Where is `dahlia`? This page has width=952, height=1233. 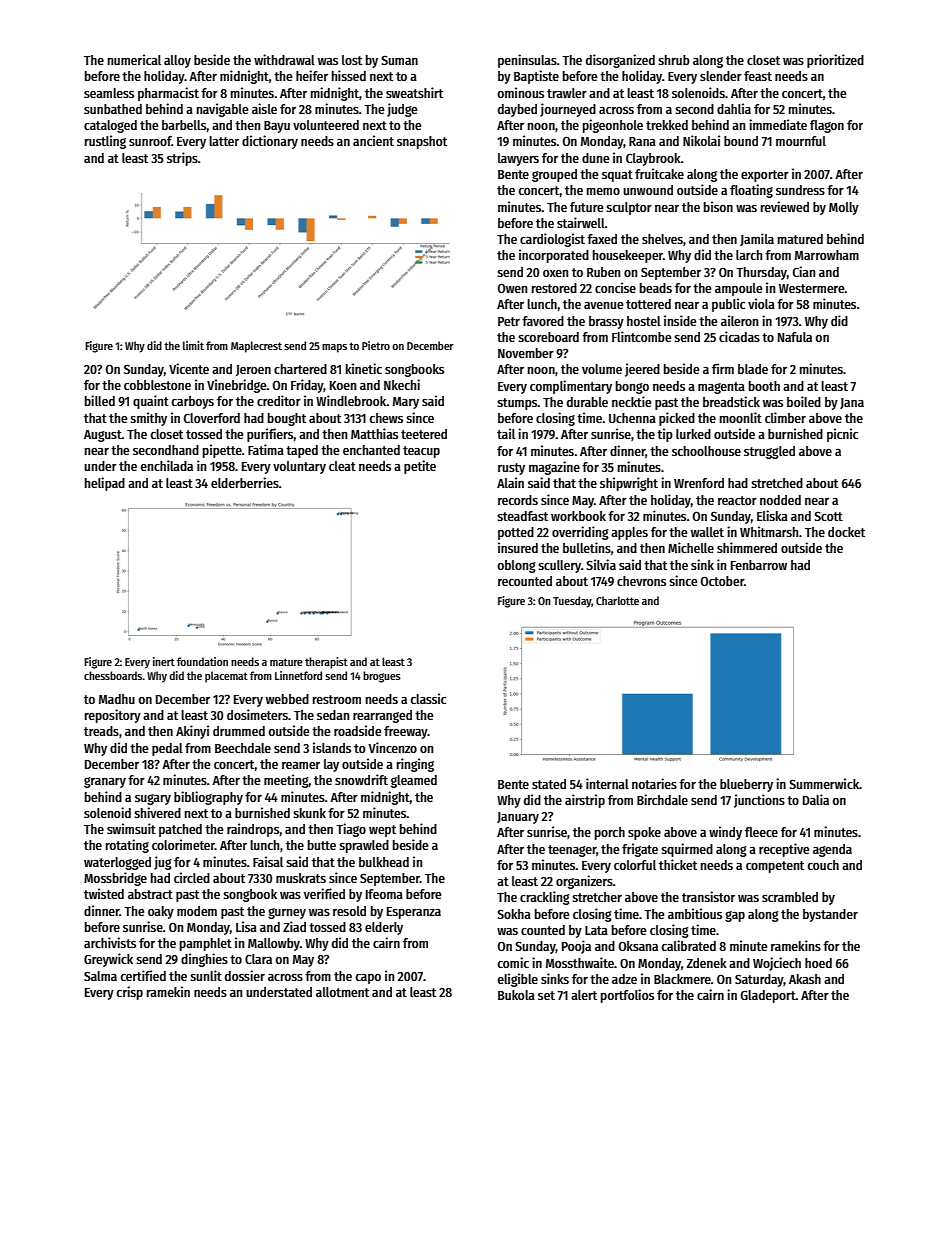
dahlia is located at coordinates (734, 108).
